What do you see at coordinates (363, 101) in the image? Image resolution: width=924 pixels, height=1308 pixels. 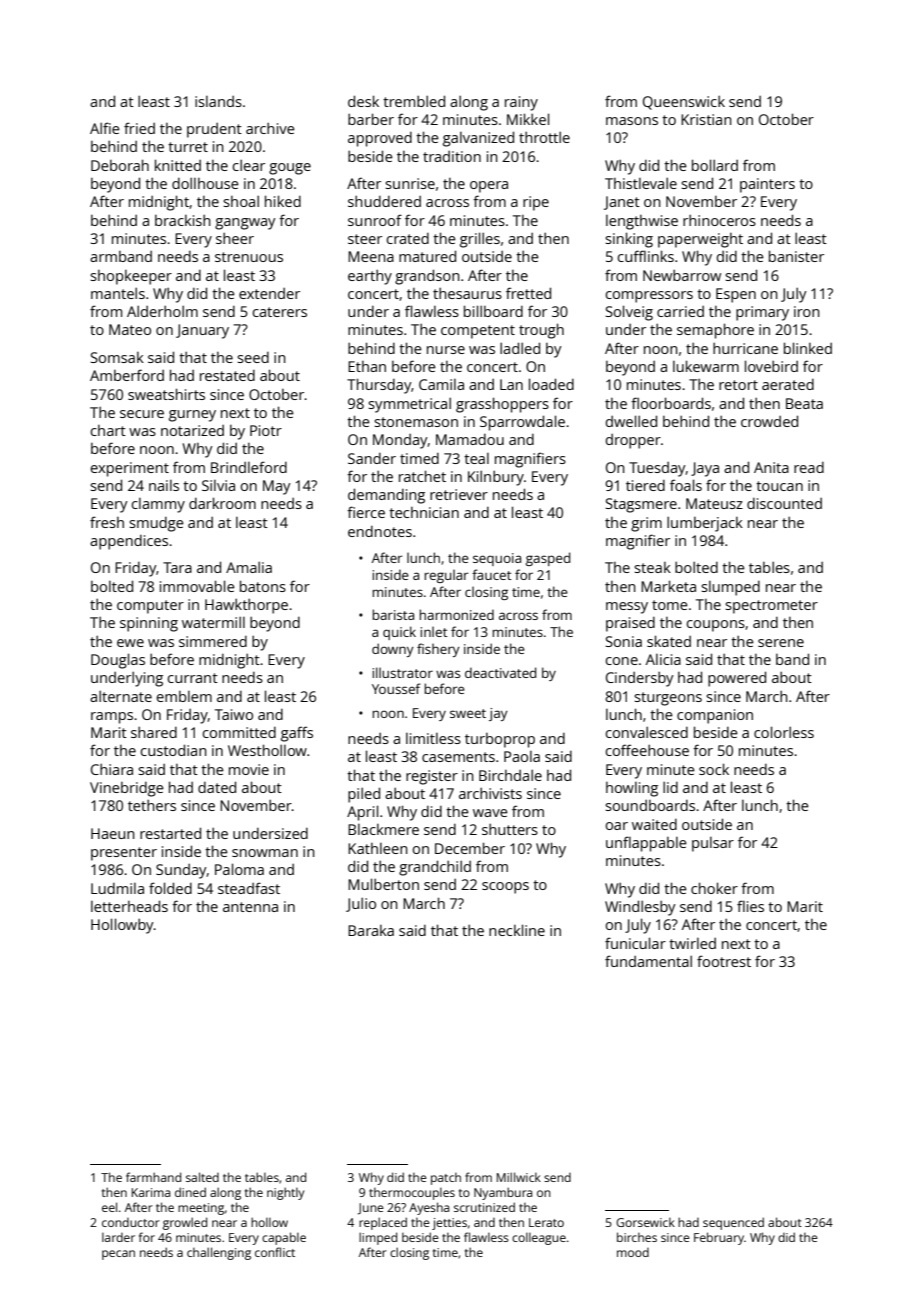 I see `desk` at bounding box center [363, 101].
